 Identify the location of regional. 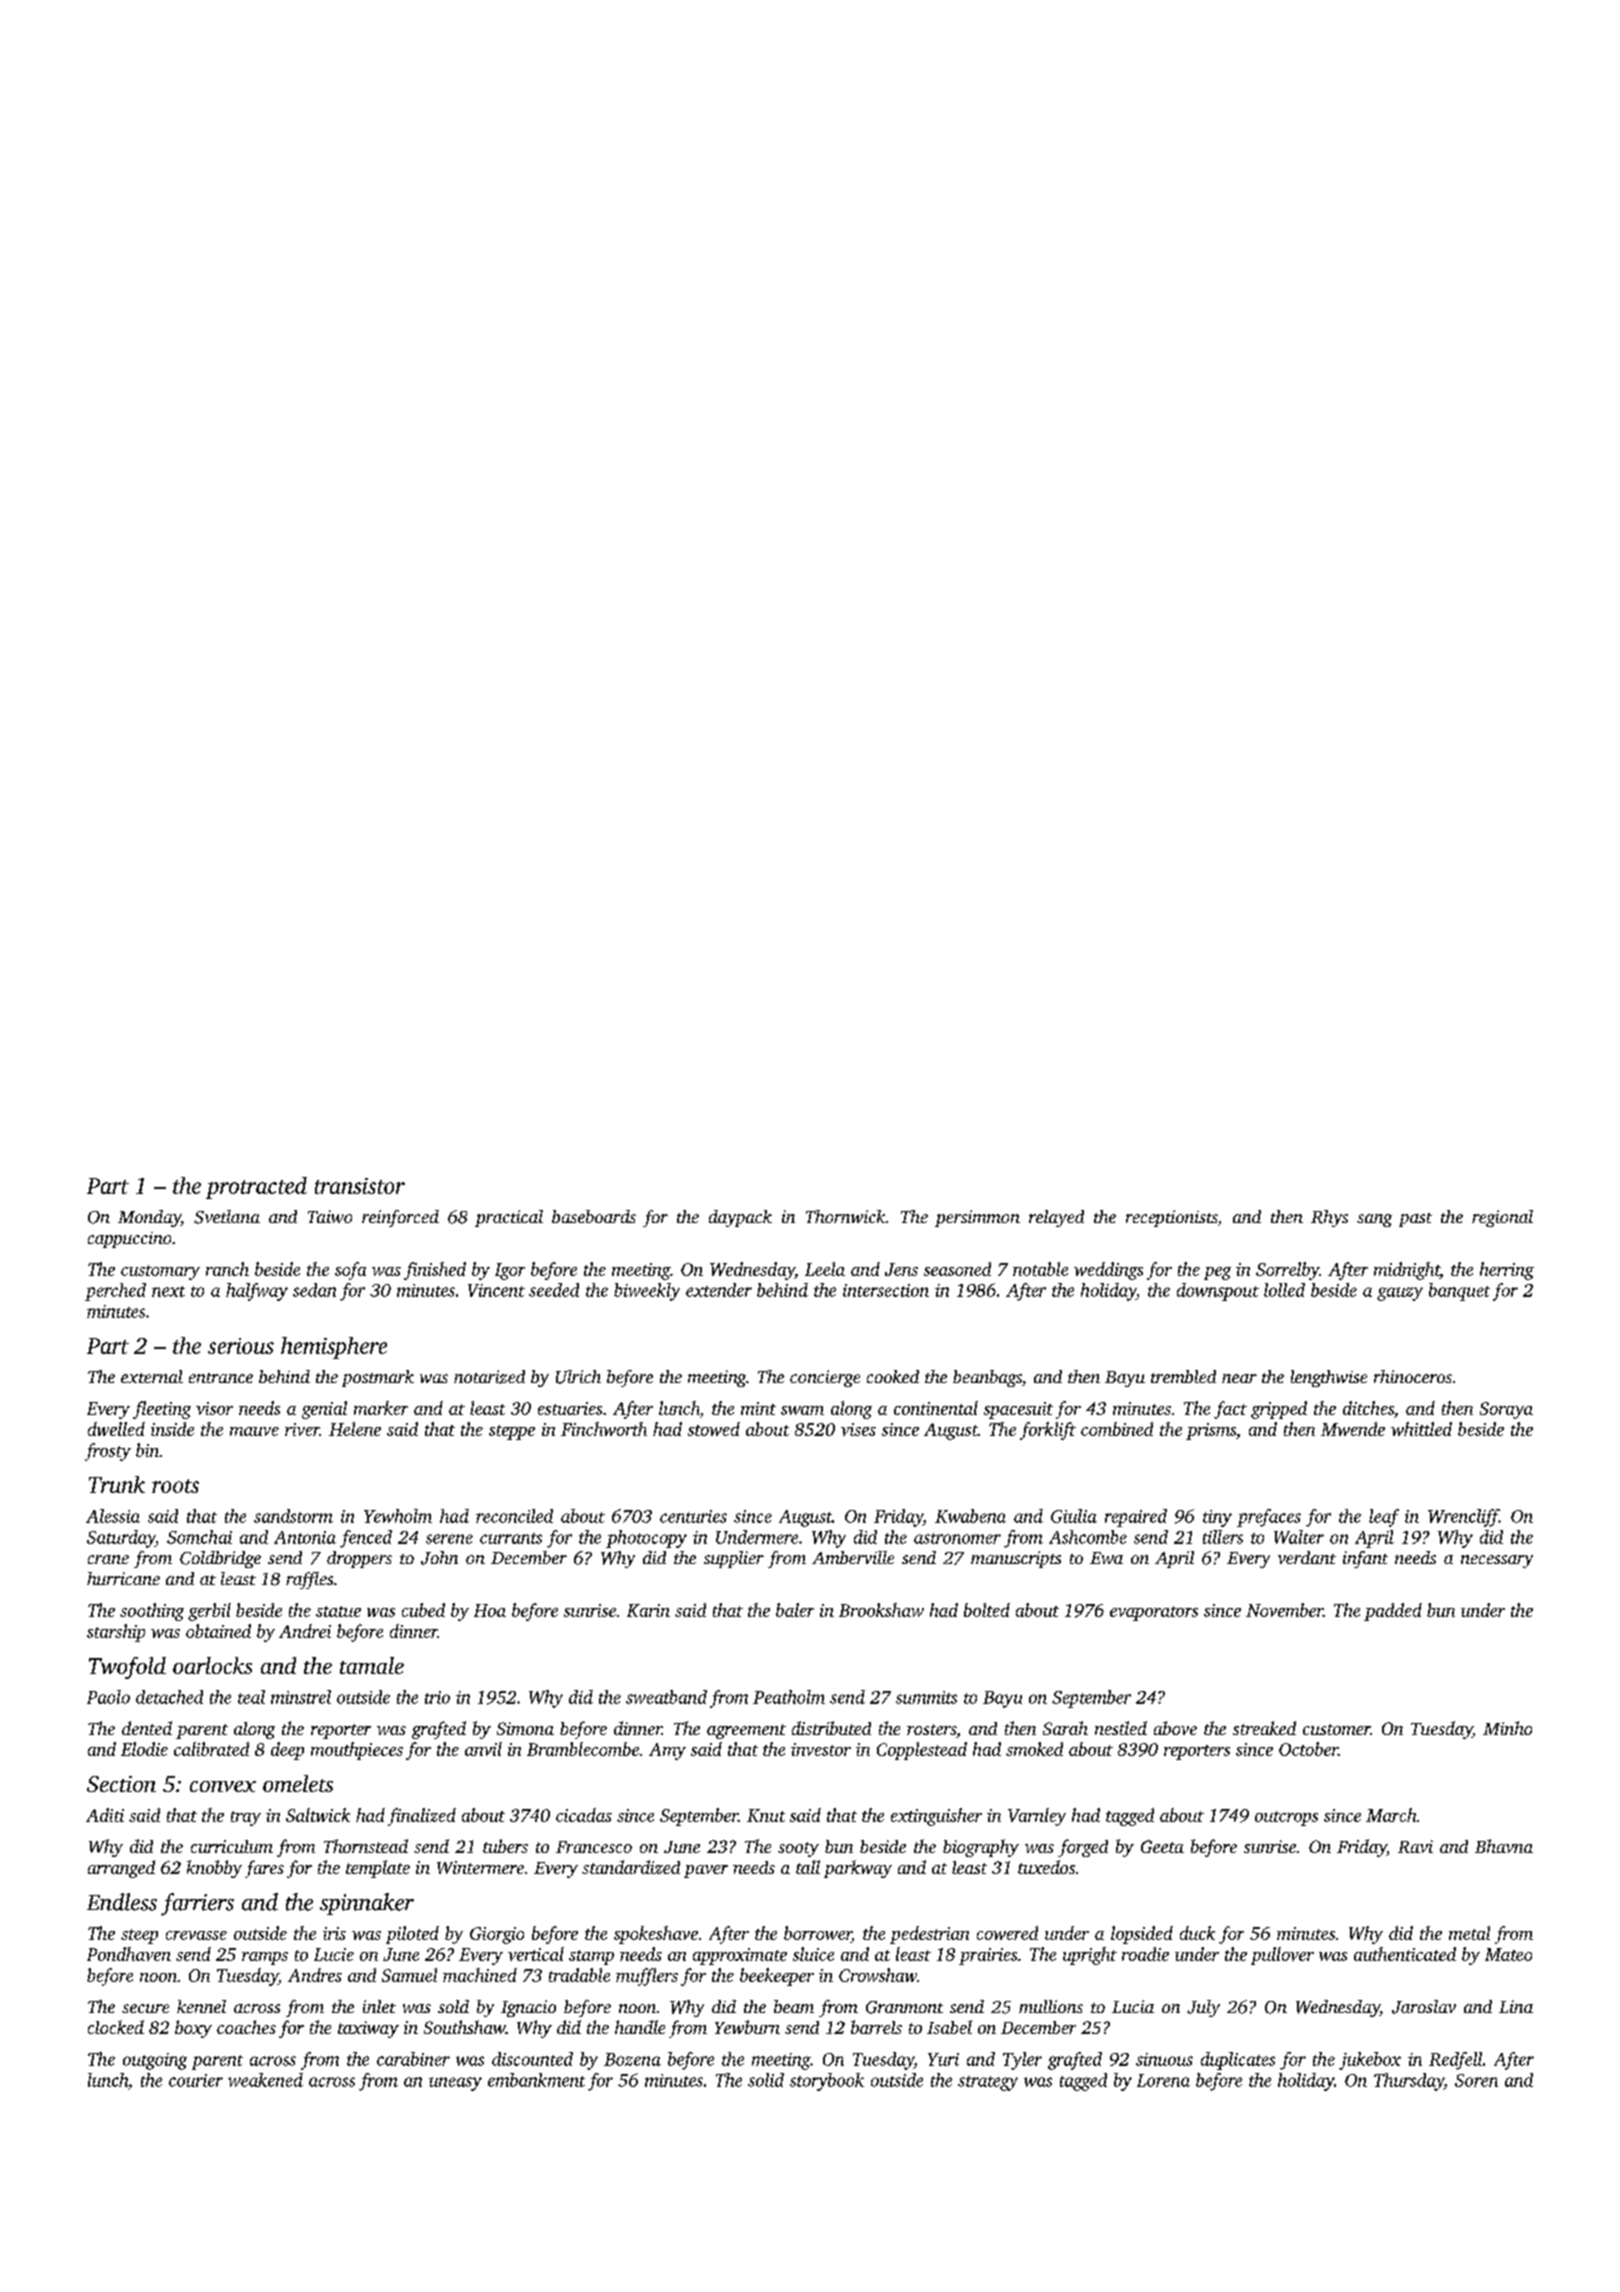
(1502, 1218).
